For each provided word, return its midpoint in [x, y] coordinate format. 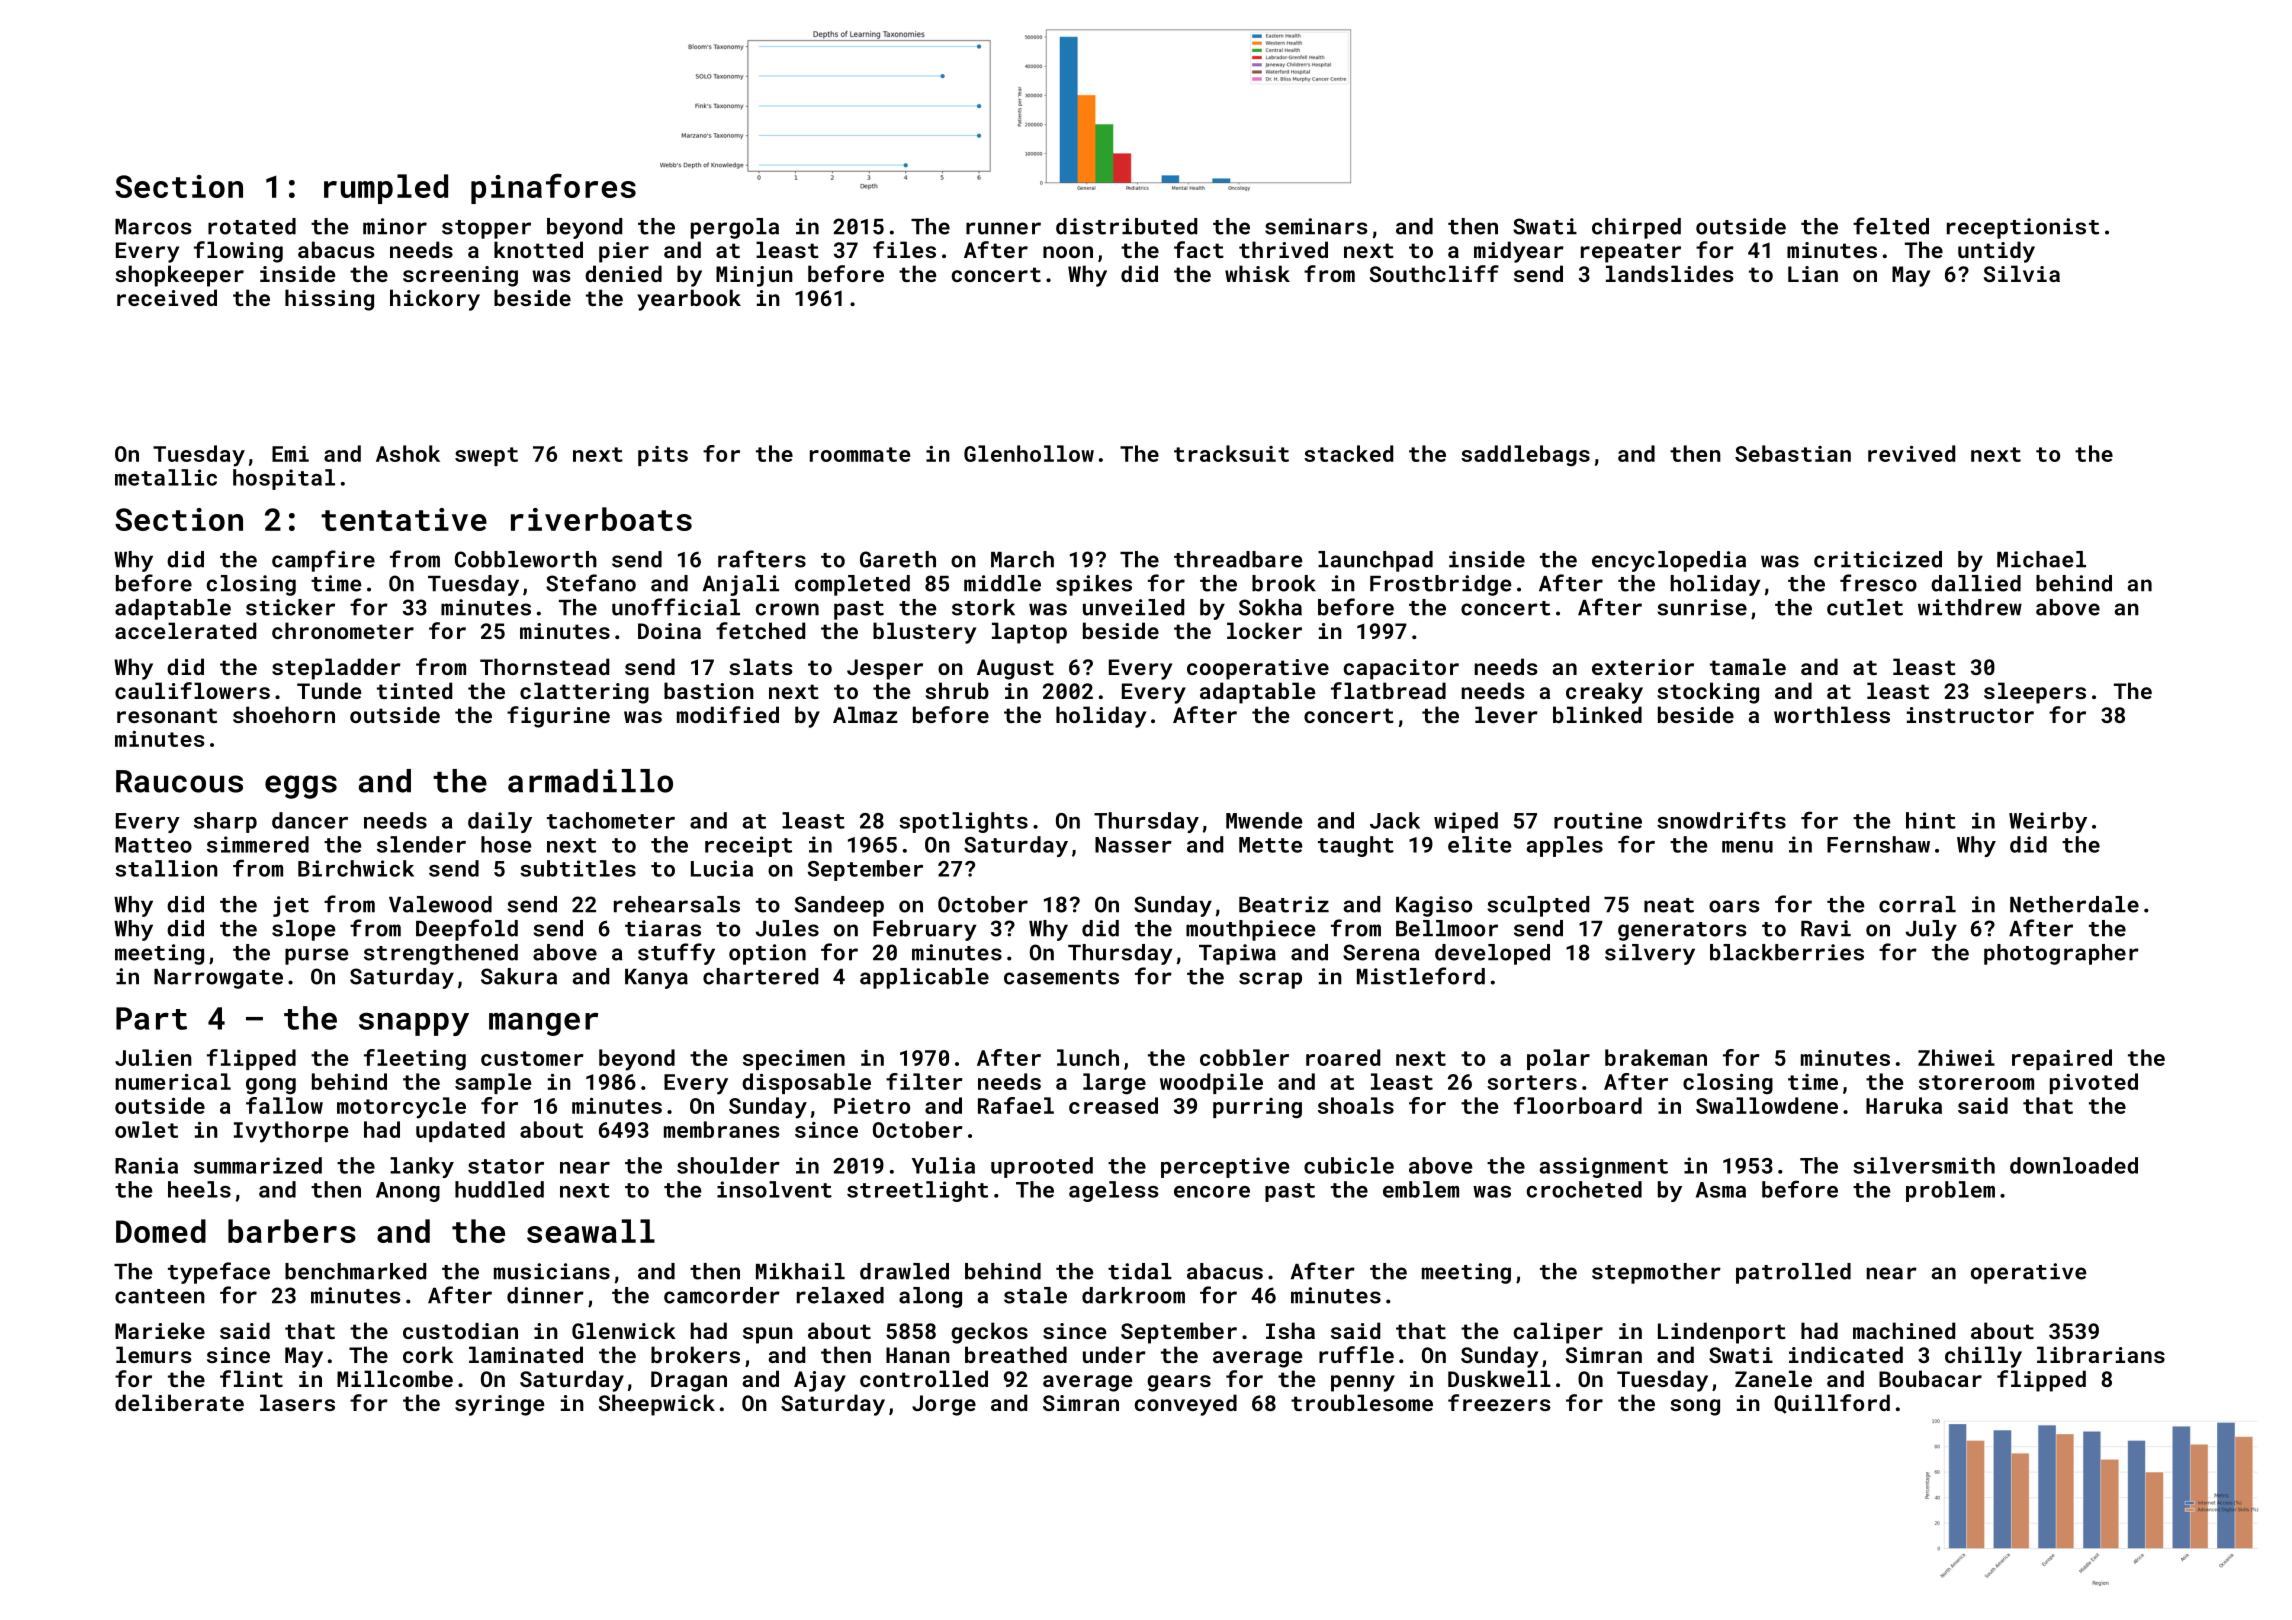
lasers [297, 1402]
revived [1911, 453]
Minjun [754, 276]
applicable [924, 978]
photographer [2061, 954]
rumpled [386, 189]
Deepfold [467, 930]
